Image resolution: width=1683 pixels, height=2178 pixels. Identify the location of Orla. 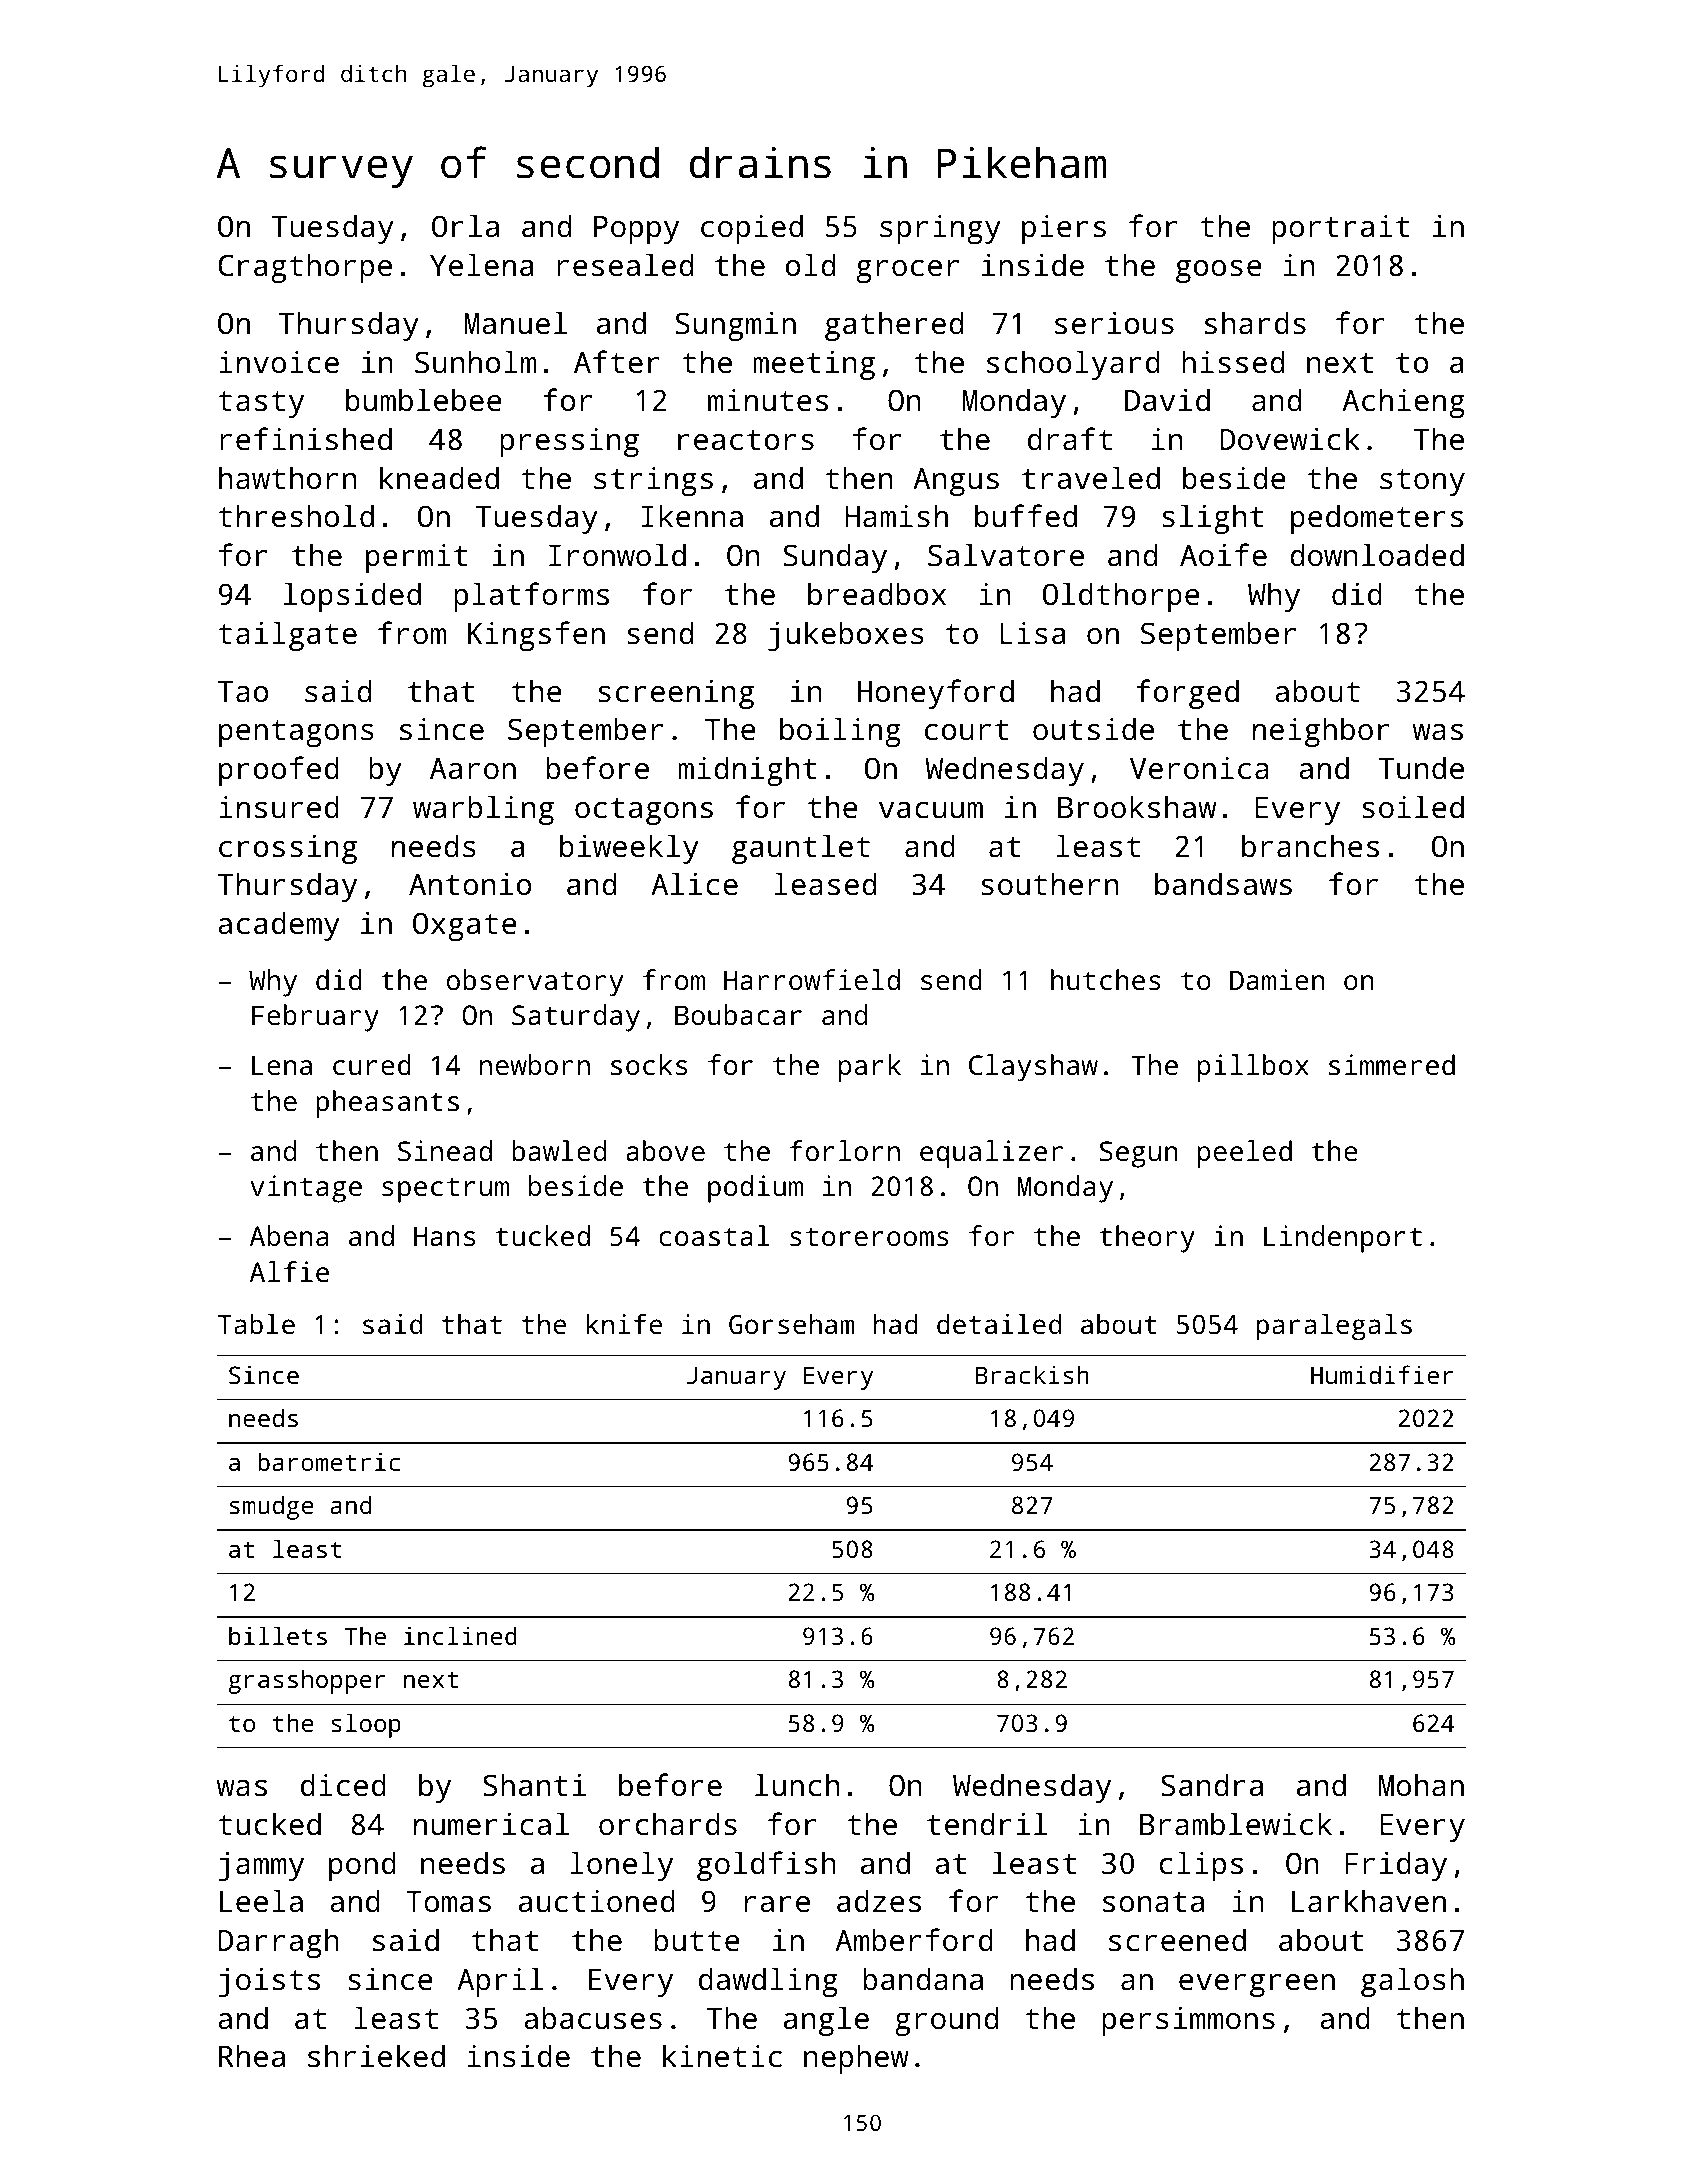
(465, 226).
